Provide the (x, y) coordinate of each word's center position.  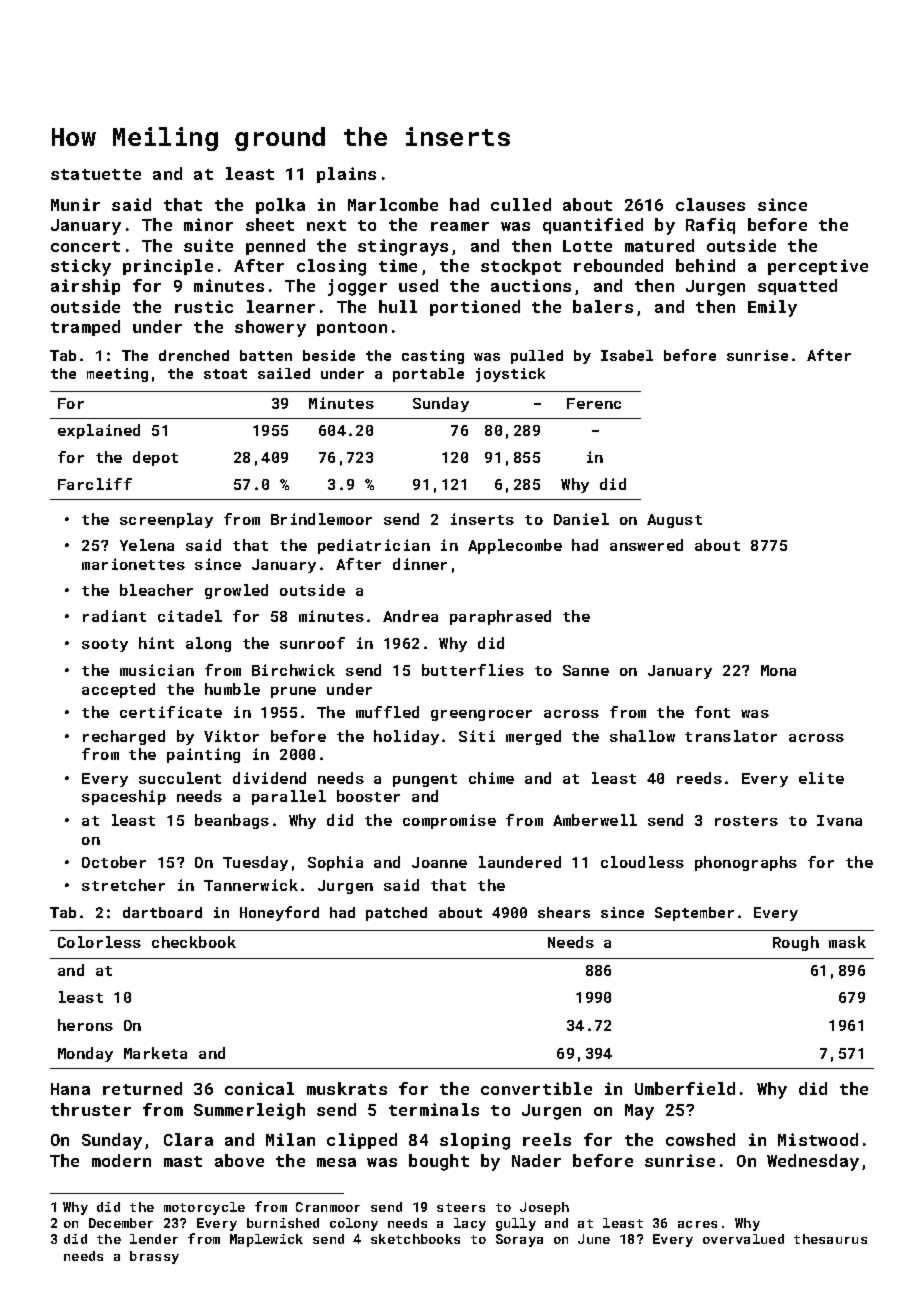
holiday (406, 737)
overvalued (743, 1239)
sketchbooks (415, 1239)
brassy (154, 1257)
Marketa (155, 1053)
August (674, 521)
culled (521, 204)
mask (847, 942)
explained (99, 431)
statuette (96, 174)
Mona (778, 670)
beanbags (232, 821)
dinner (420, 564)
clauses (710, 204)
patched (396, 914)
